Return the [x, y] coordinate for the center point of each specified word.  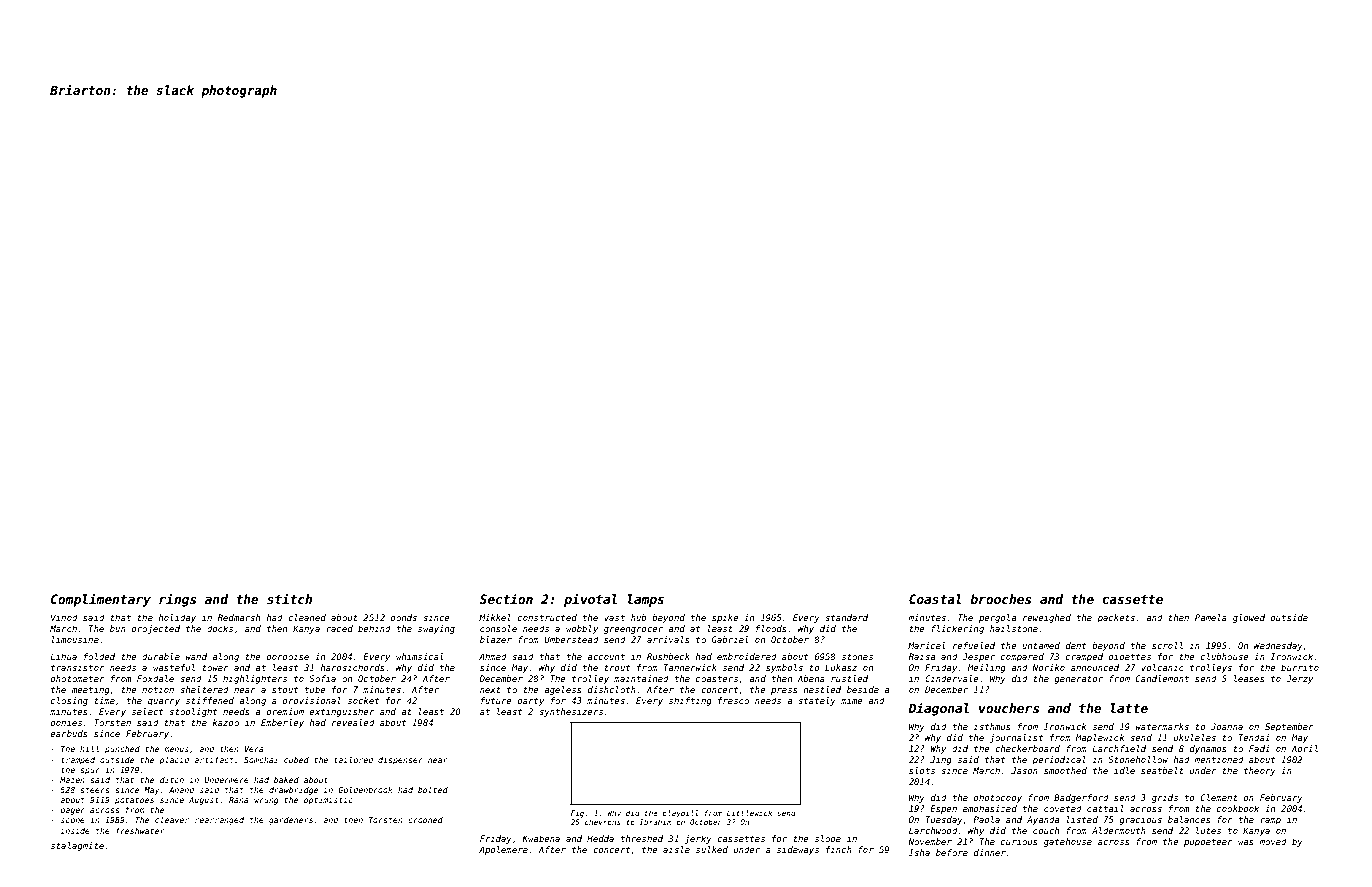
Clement [1219, 797]
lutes [1208, 830]
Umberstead [571, 639]
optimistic [328, 801]
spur [90, 771]
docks [220, 628]
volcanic [1162, 667]
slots [922, 770]
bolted [433, 789]
